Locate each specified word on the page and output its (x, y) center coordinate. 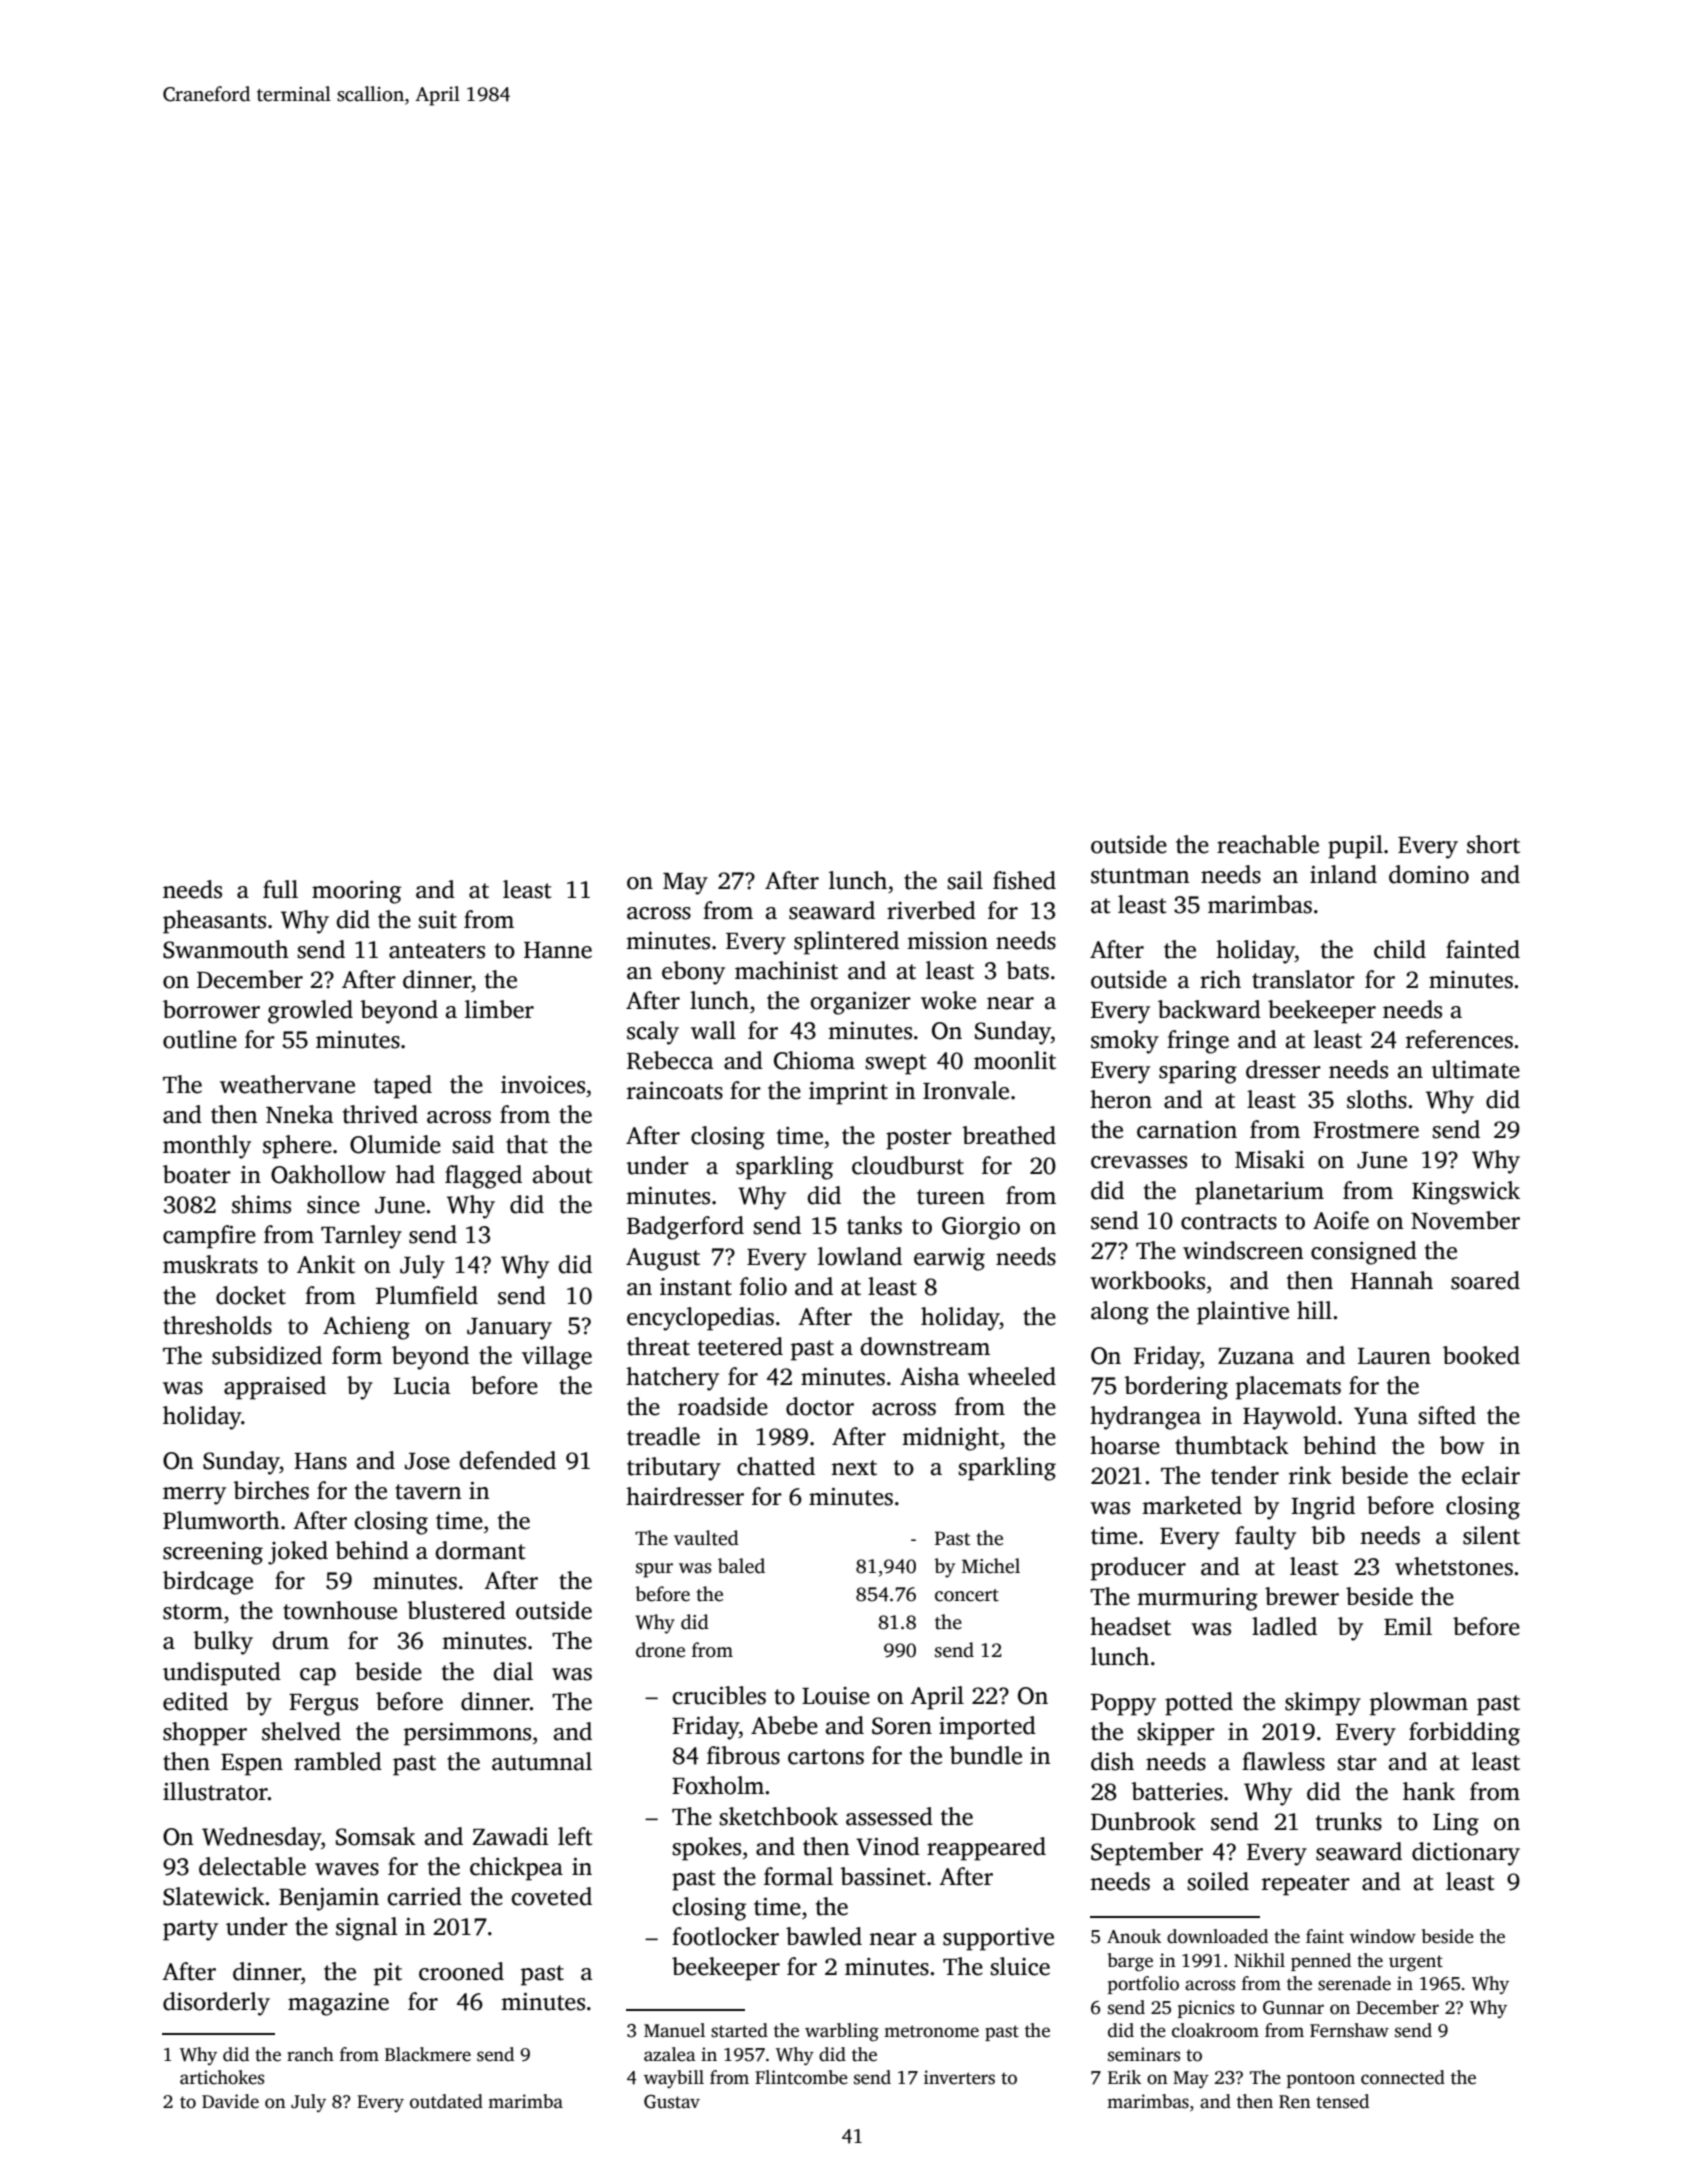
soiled (1218, 1881)
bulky (223, 1643)
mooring (356, 892)
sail (965, 880)
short (1493, 844)
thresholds (217, 1325)
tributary (674, 1469)
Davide (230, 2101)
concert (967, 1595)
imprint (848, 1093)
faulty (1265, 1538)
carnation (1187, 1130)
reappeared (986, 1849)
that (527, 1144)
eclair (1491, 1475)
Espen (252, 1765)
